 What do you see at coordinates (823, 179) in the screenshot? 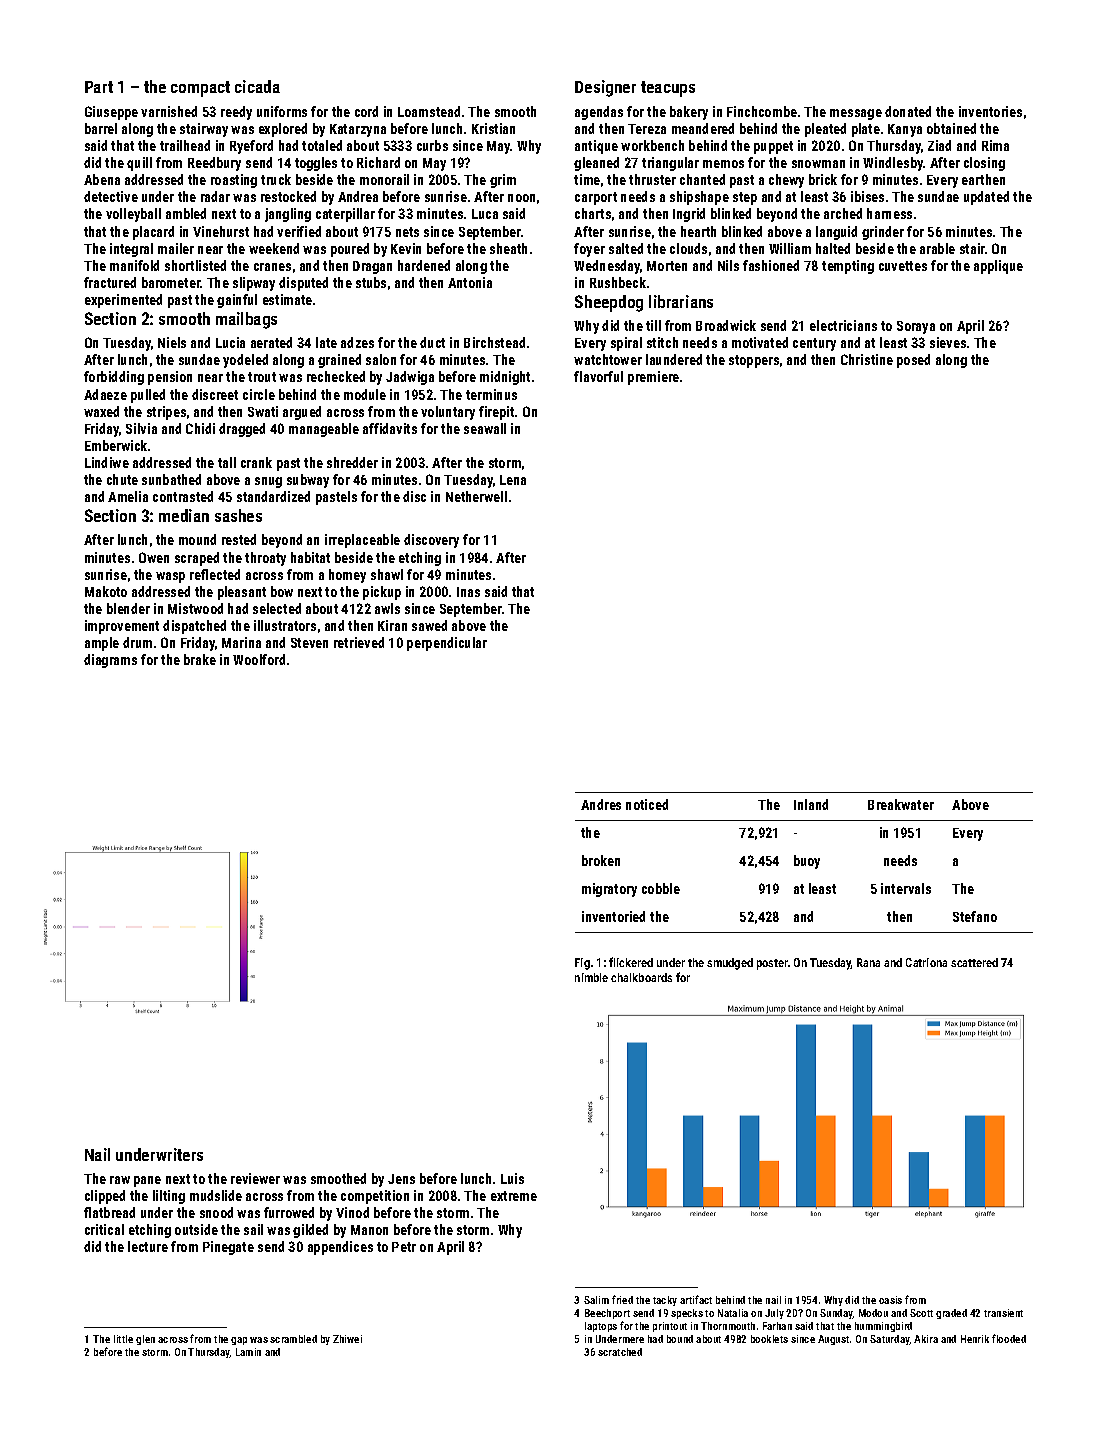
I see `brick` at bounding box center [823, 179].
